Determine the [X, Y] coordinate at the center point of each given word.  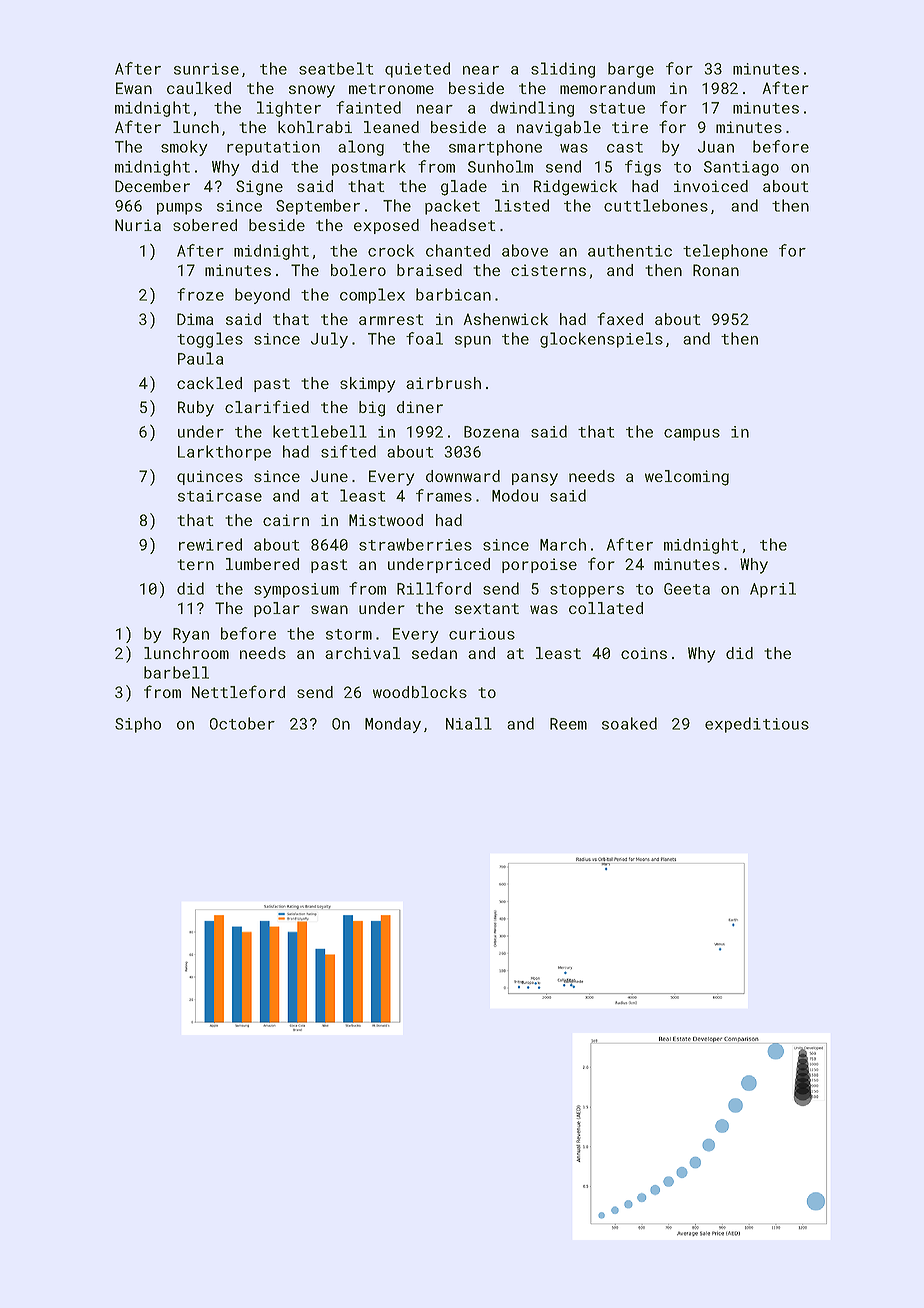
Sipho [138, 725]
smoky [184, 148]
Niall [469, 723]
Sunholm [500, 166]
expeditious [757, 725]
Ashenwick [505, 319]
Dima [195, 319]
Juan [716, 147]
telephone [725, 252]
